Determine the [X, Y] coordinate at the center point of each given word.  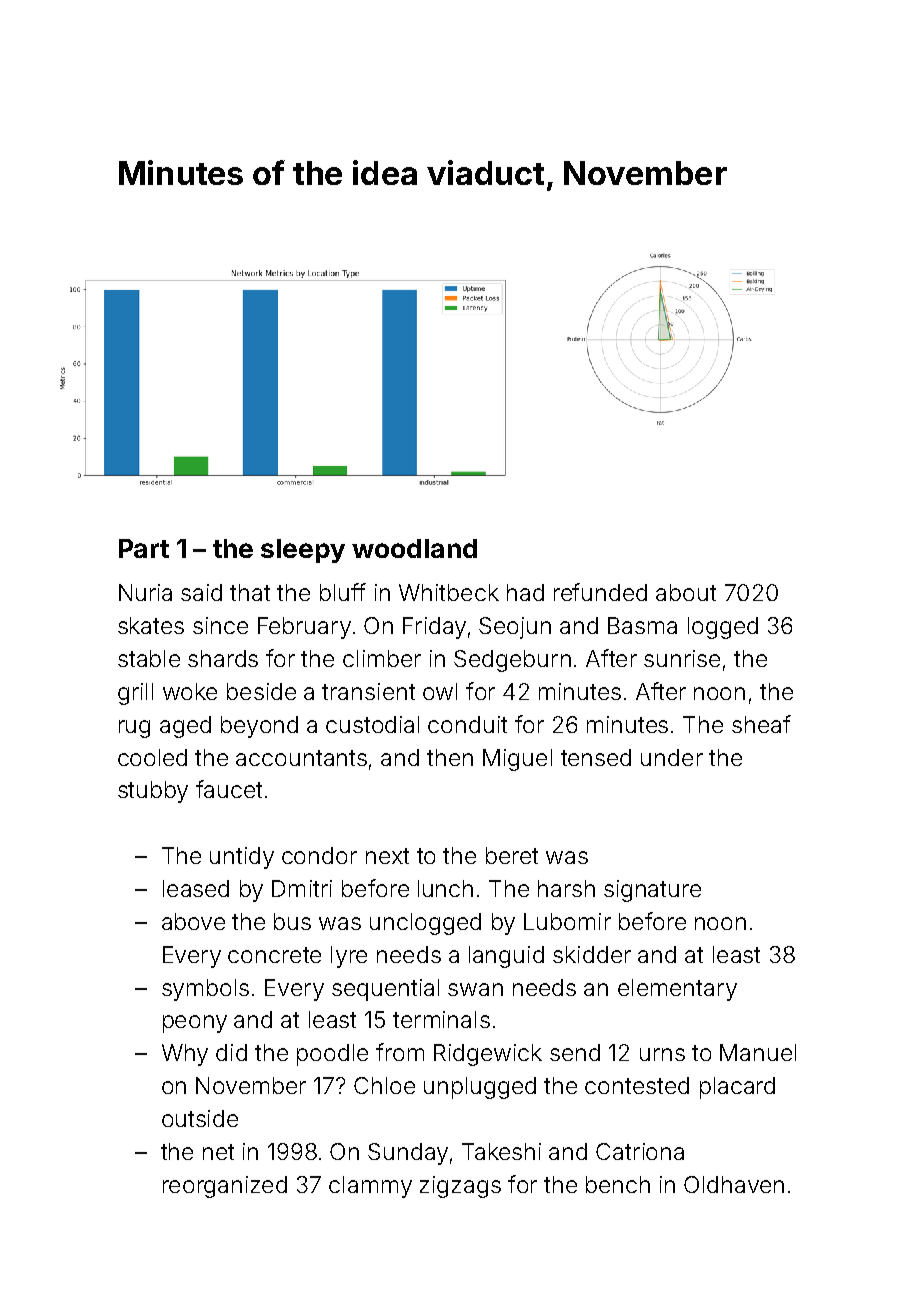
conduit [467, 724]
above [193, 921]
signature [652, 891]
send [575, 1052]
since [220, 625]
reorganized [225, 1187]
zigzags [460, 1187]
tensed [596, 757]
